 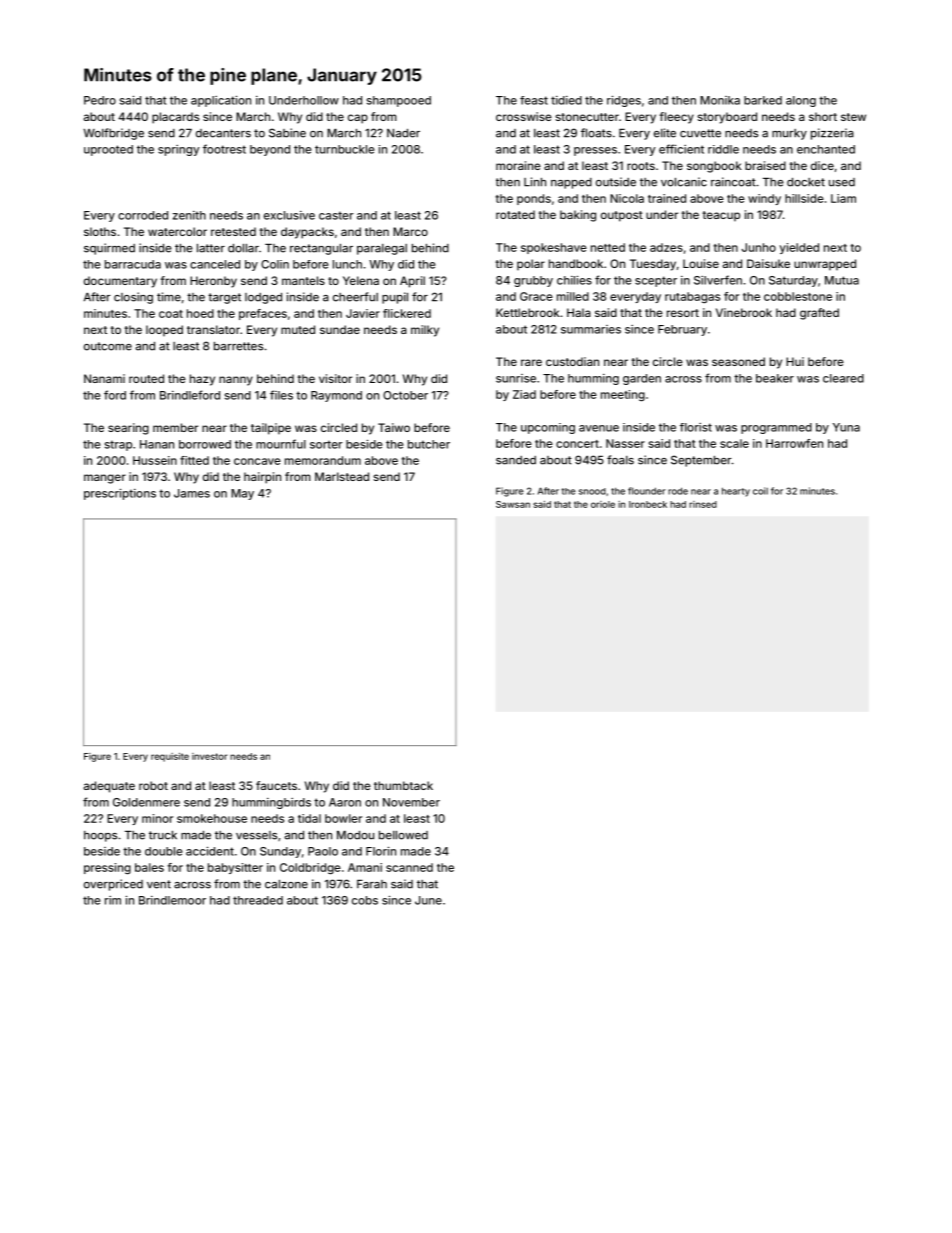 I want to click on outcome, so click(x=108, y=346).
